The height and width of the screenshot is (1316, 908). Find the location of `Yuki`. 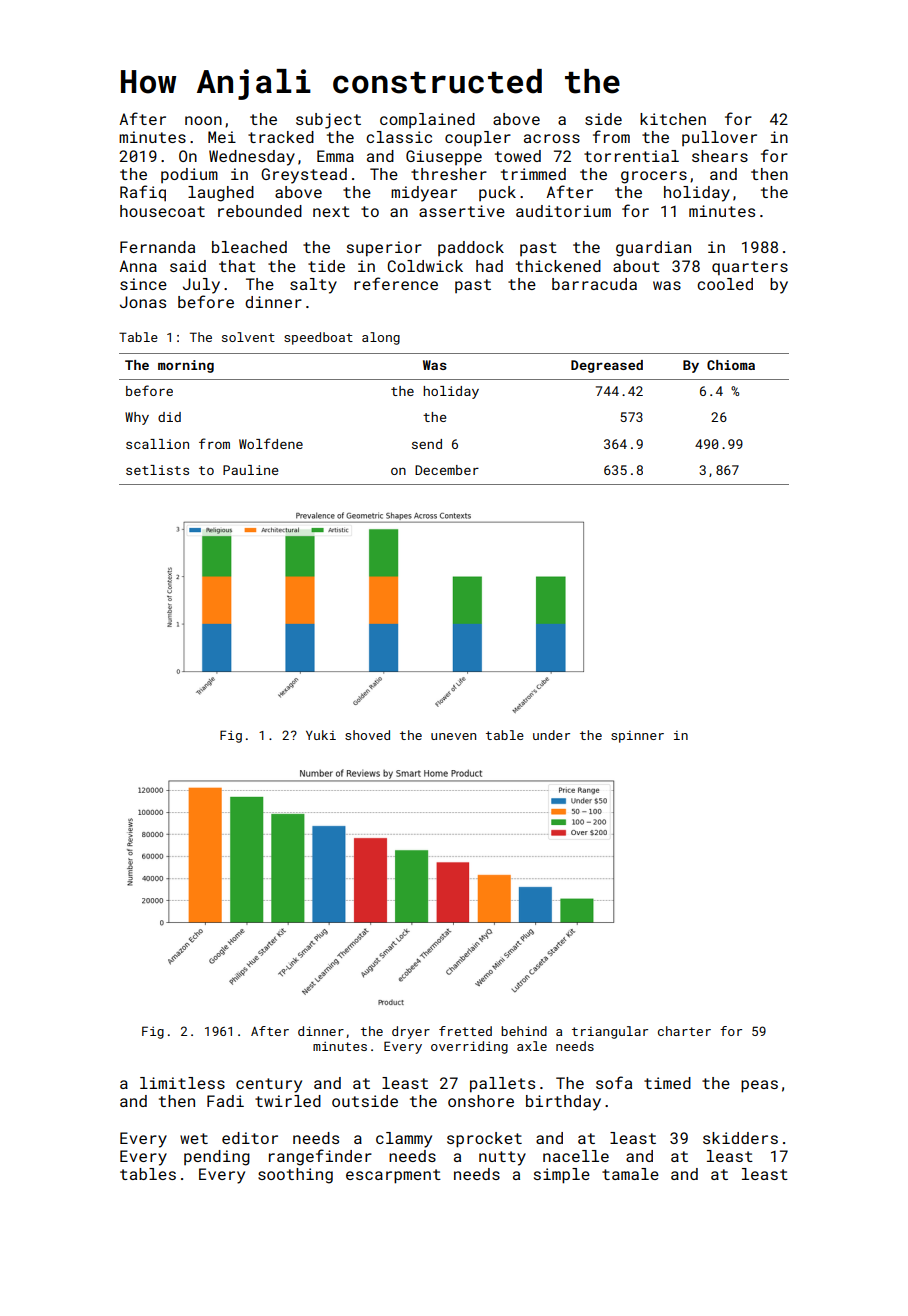

Yuki is located at coordinates (321, 735).
